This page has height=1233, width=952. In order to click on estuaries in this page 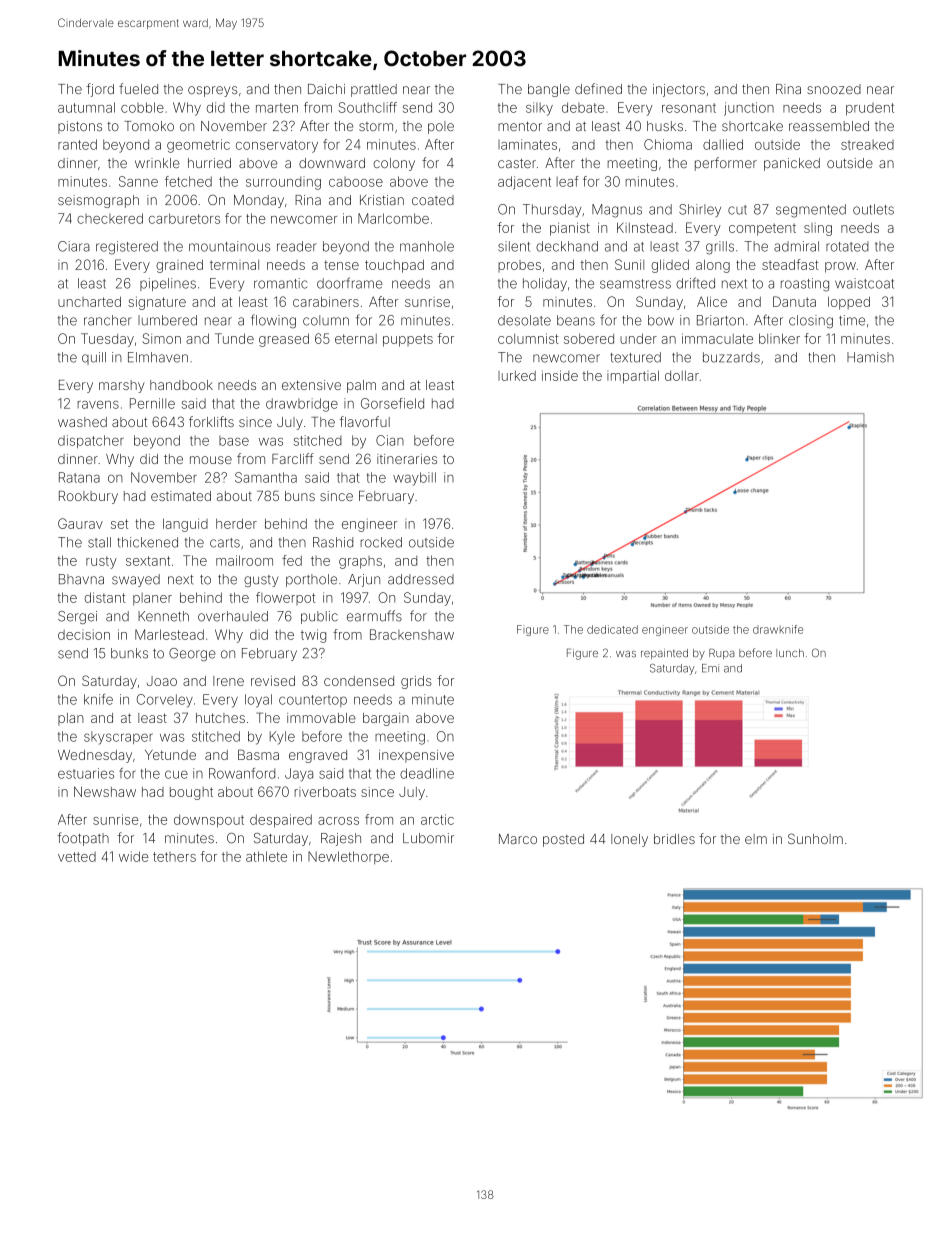, I will do `click(86, 773)`.
